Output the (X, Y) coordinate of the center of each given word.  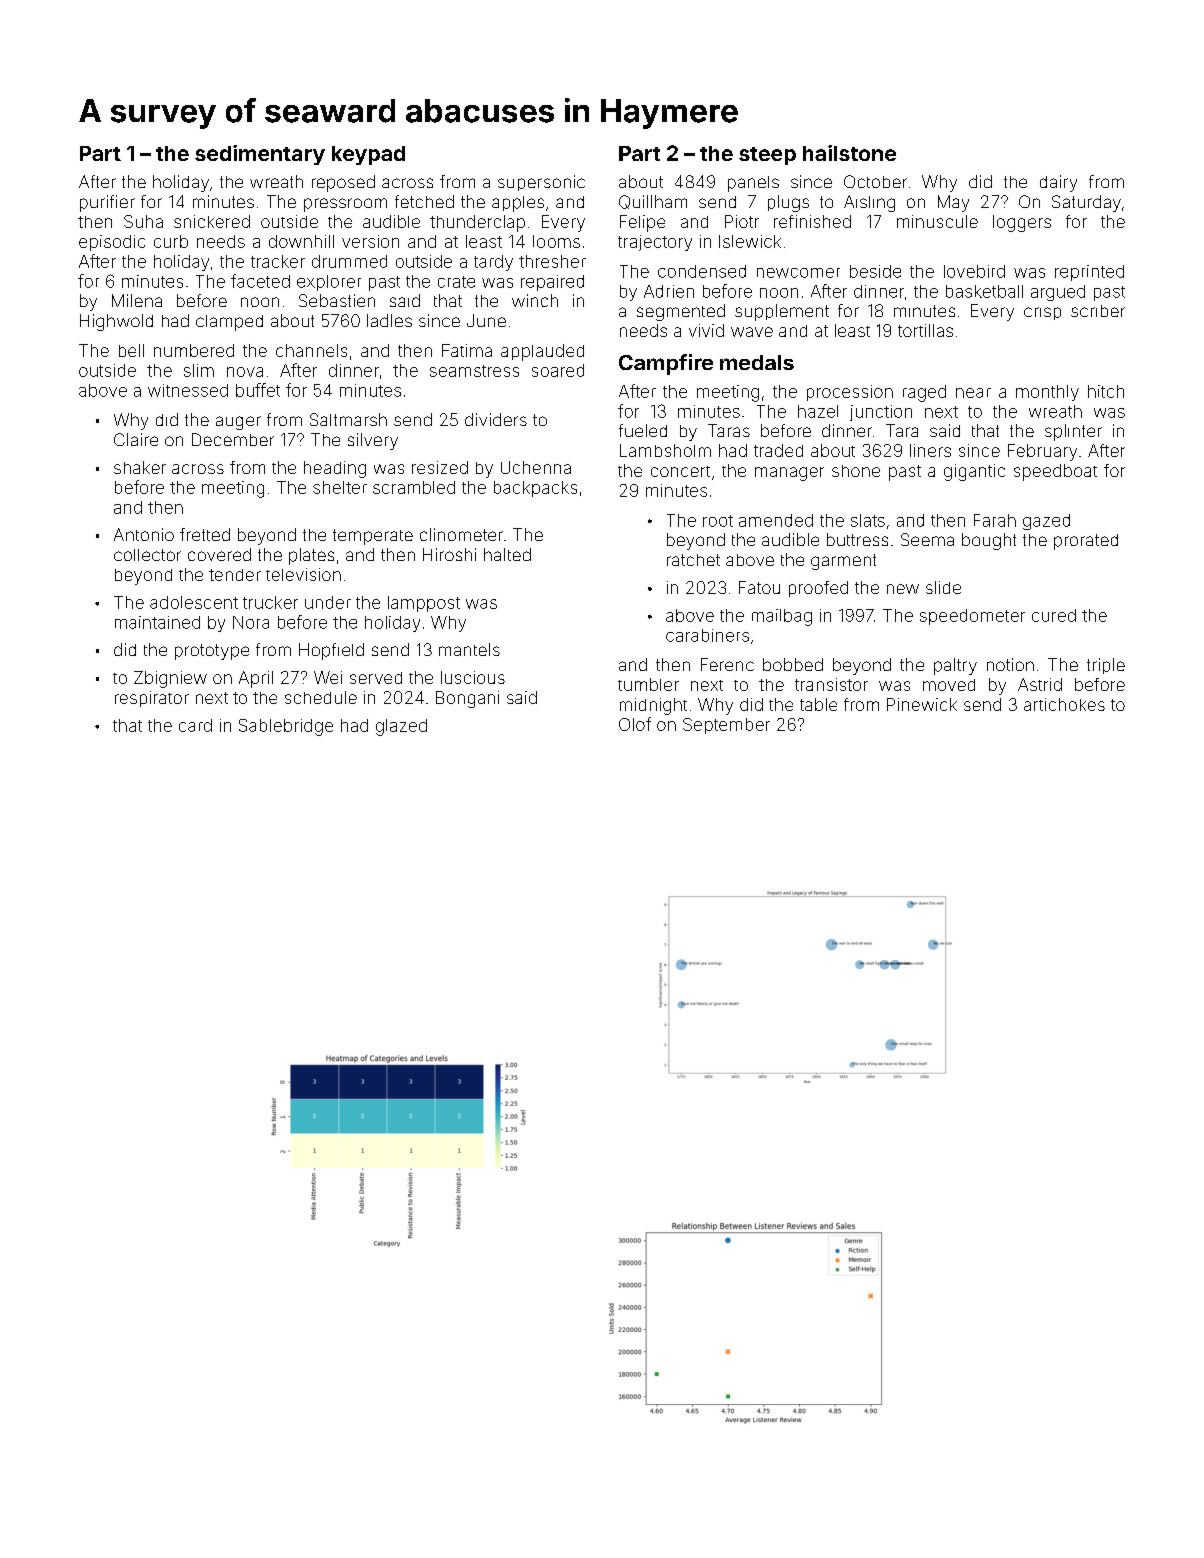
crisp (1042, 313)
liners (930, 450)
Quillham (653, 202)
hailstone (849, 153)
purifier (107, 203)
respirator (152, 699)
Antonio (144, 534)
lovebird (974, 271)
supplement (782, 312)
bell (131, 350)
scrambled (414, 487)
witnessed (188, 390)
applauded (542, 352)
